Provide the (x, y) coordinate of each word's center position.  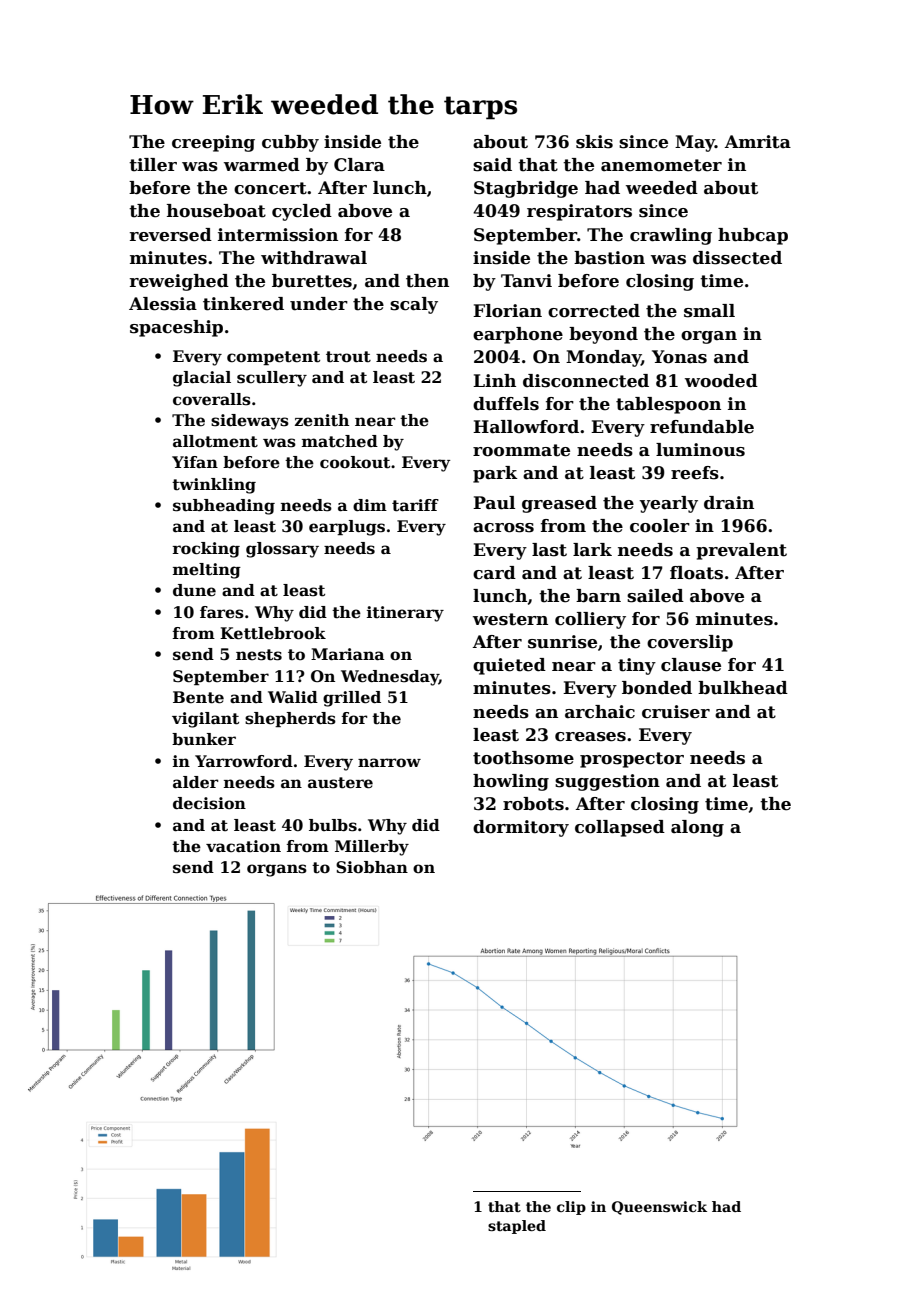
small (709, 311)
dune (194, 590)
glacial (202, 379)
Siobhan (372, 867)
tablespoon (668, 405)
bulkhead (743, 688)
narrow (389, 763)
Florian (507, 311)
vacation (243, 846)
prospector (632, 760)
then (427, 281)
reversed (171, 235)
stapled (517, 1227)
